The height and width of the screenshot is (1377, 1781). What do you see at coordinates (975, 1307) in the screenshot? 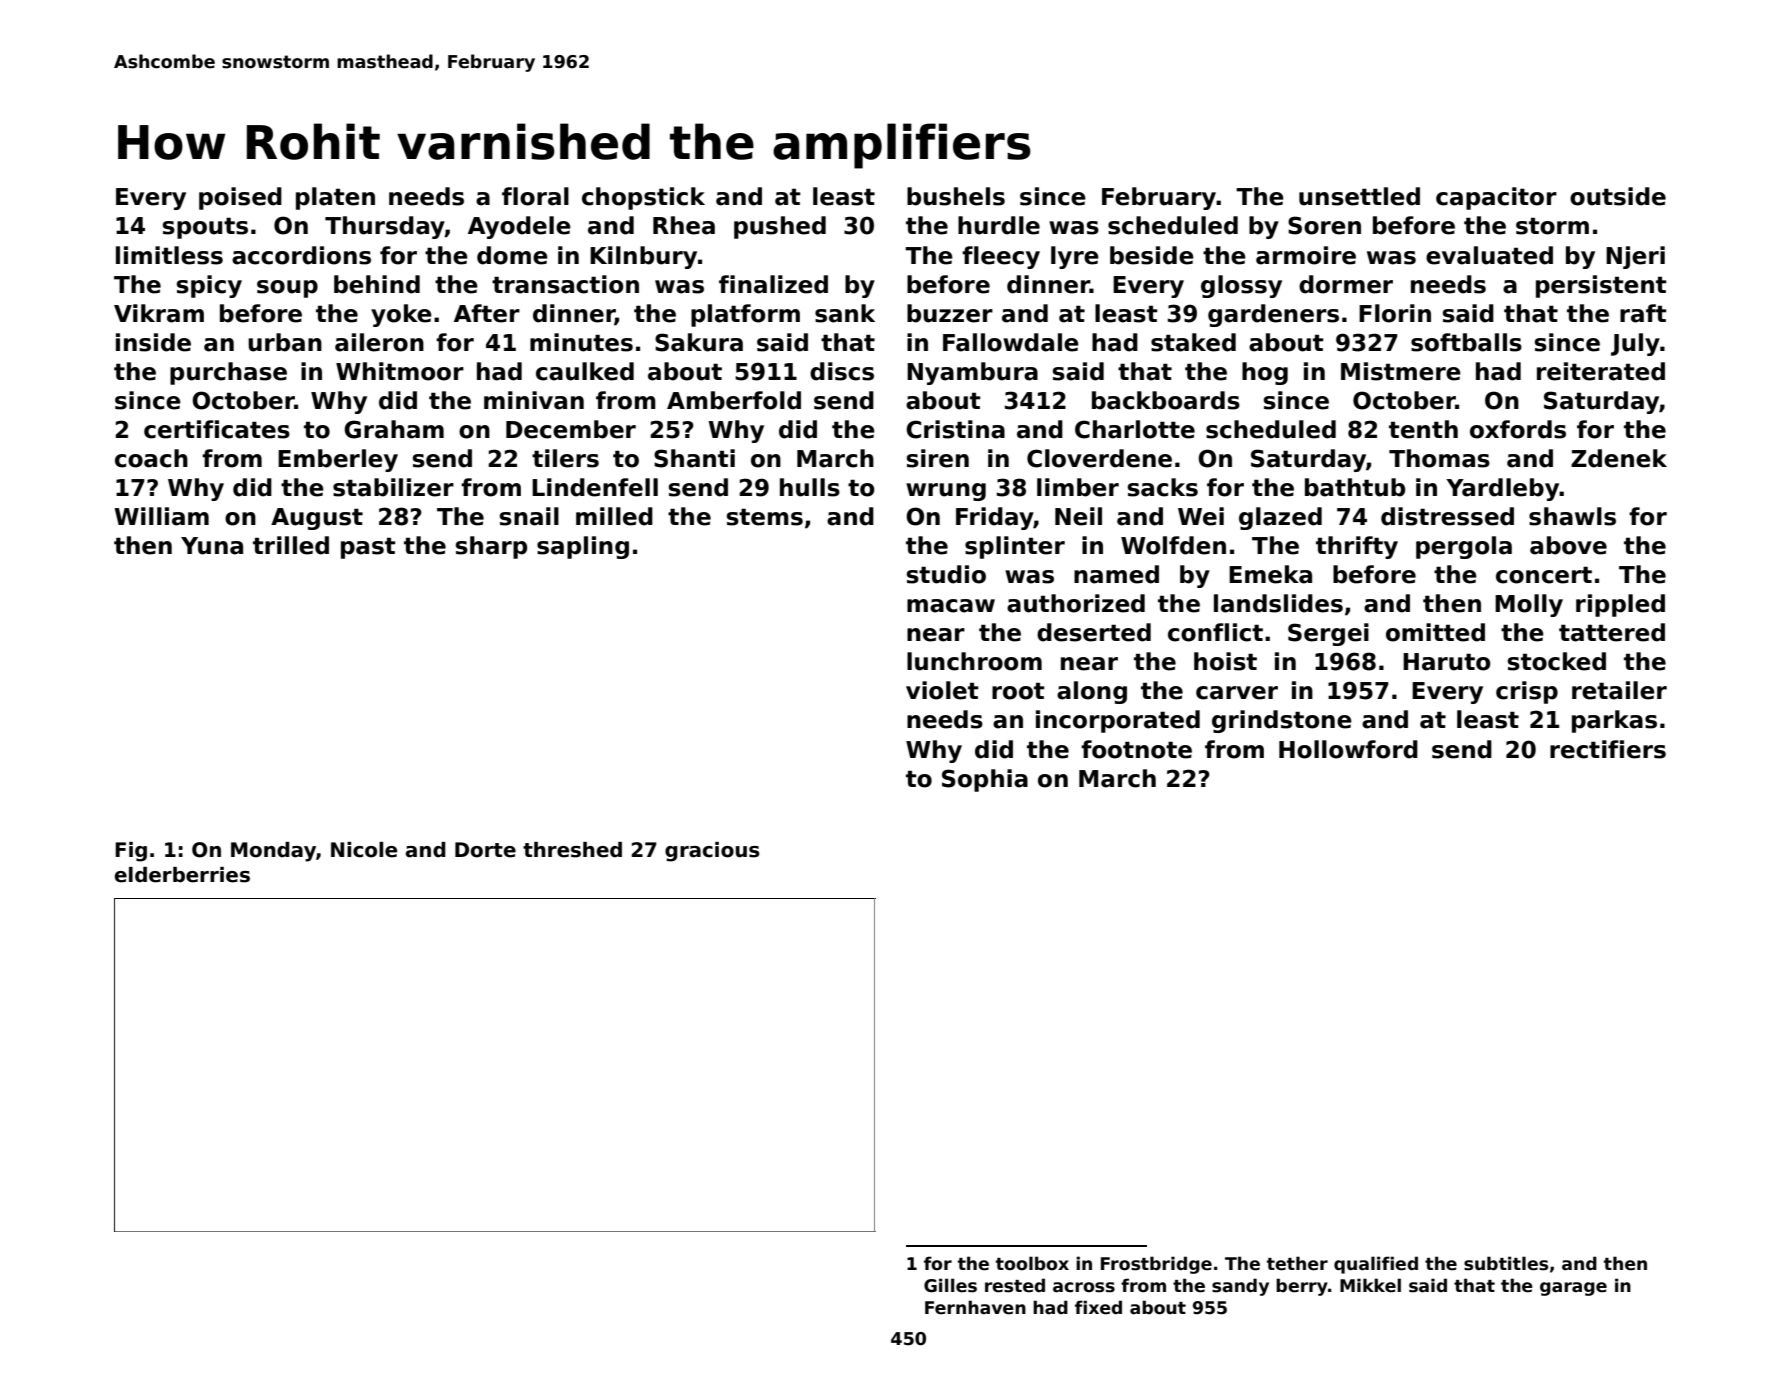
I see `Fernhaven` at bounding box center [975, 1307].
